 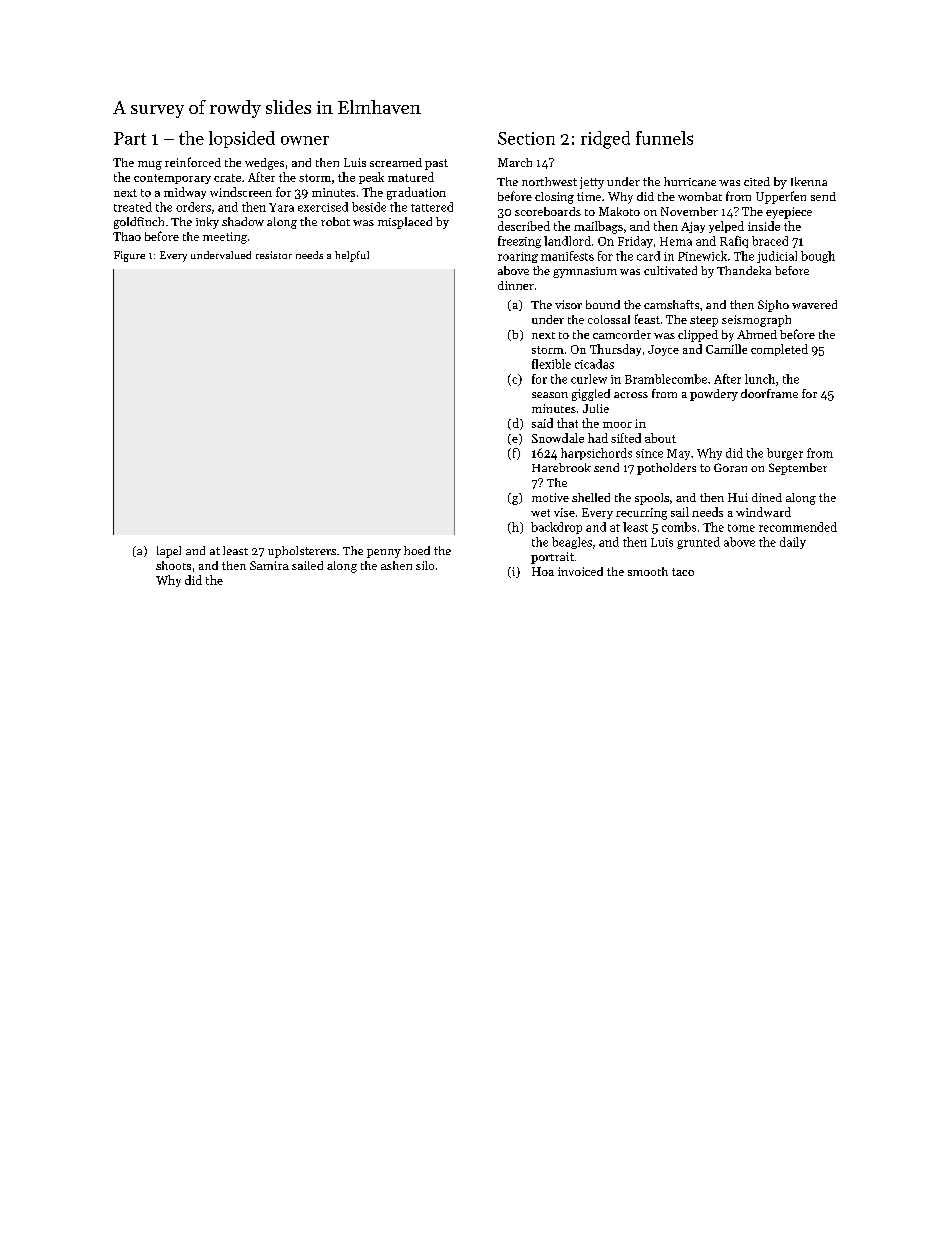 I want to click on funnels, so click(x=664, y=138).
